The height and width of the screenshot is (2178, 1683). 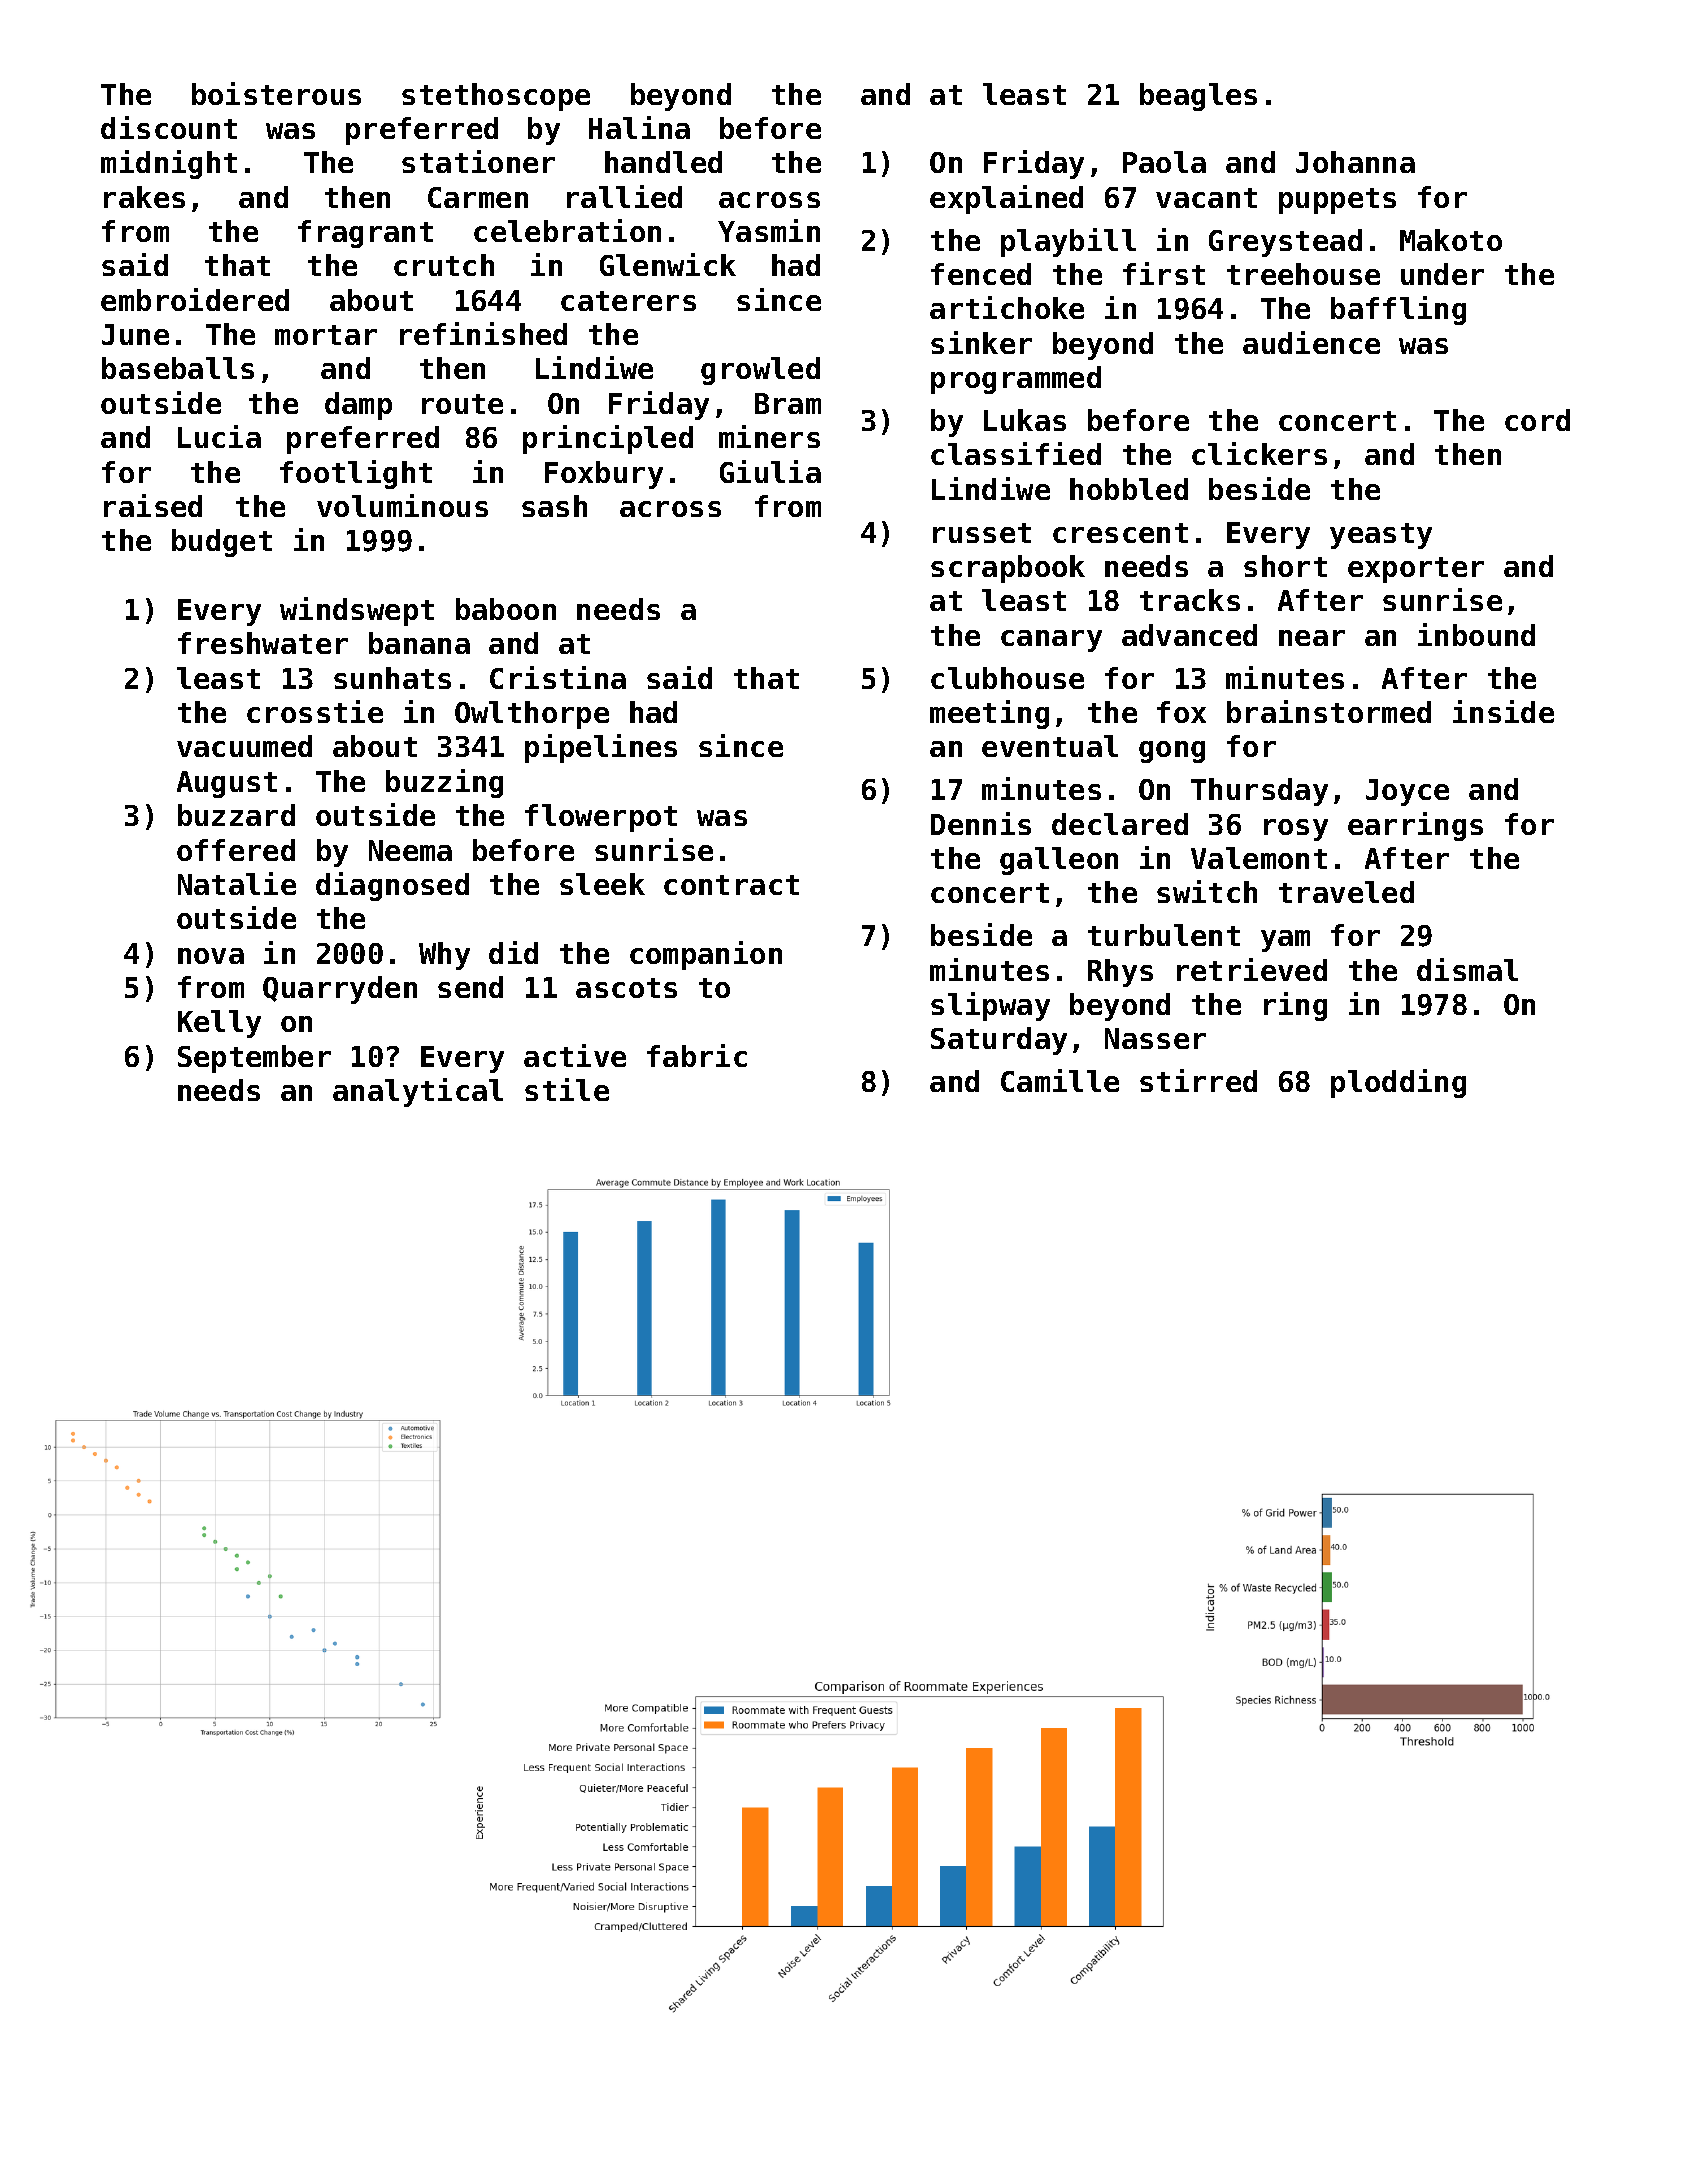 What do you see at coordinates (626, 988) in the screenshot?
I see `ascots` at bounding box center [626, 988].
